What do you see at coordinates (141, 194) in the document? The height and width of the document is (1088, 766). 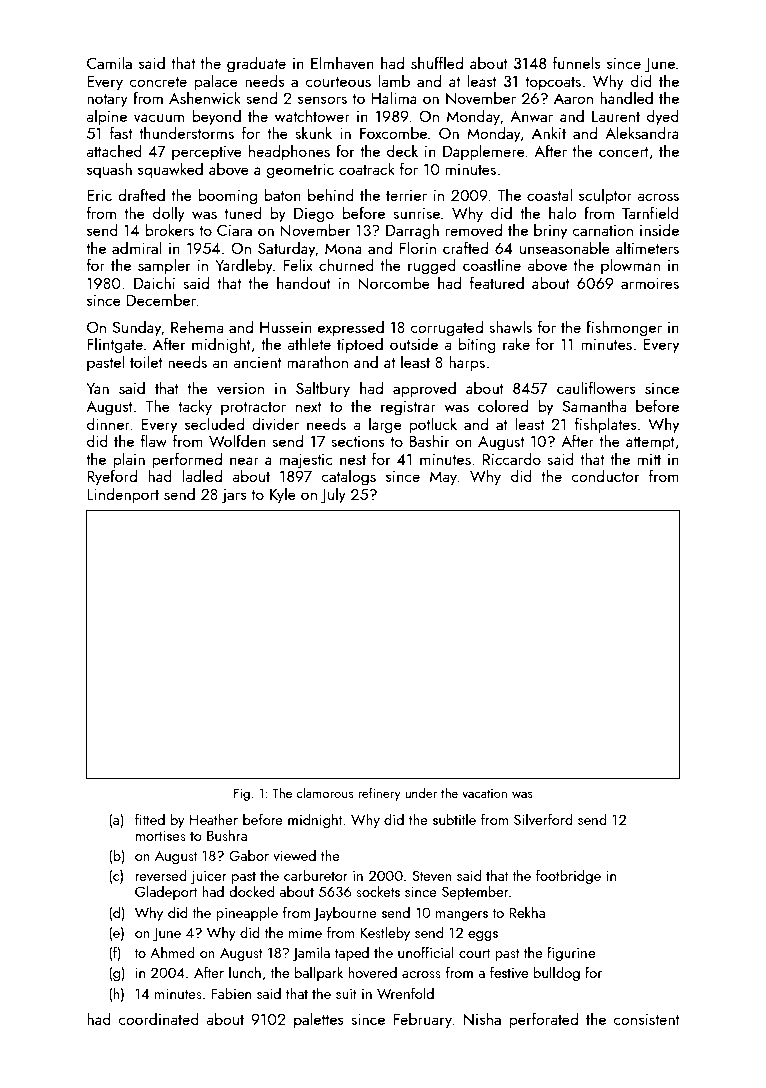 I see `drafted` at bounding box center [141, 194].
